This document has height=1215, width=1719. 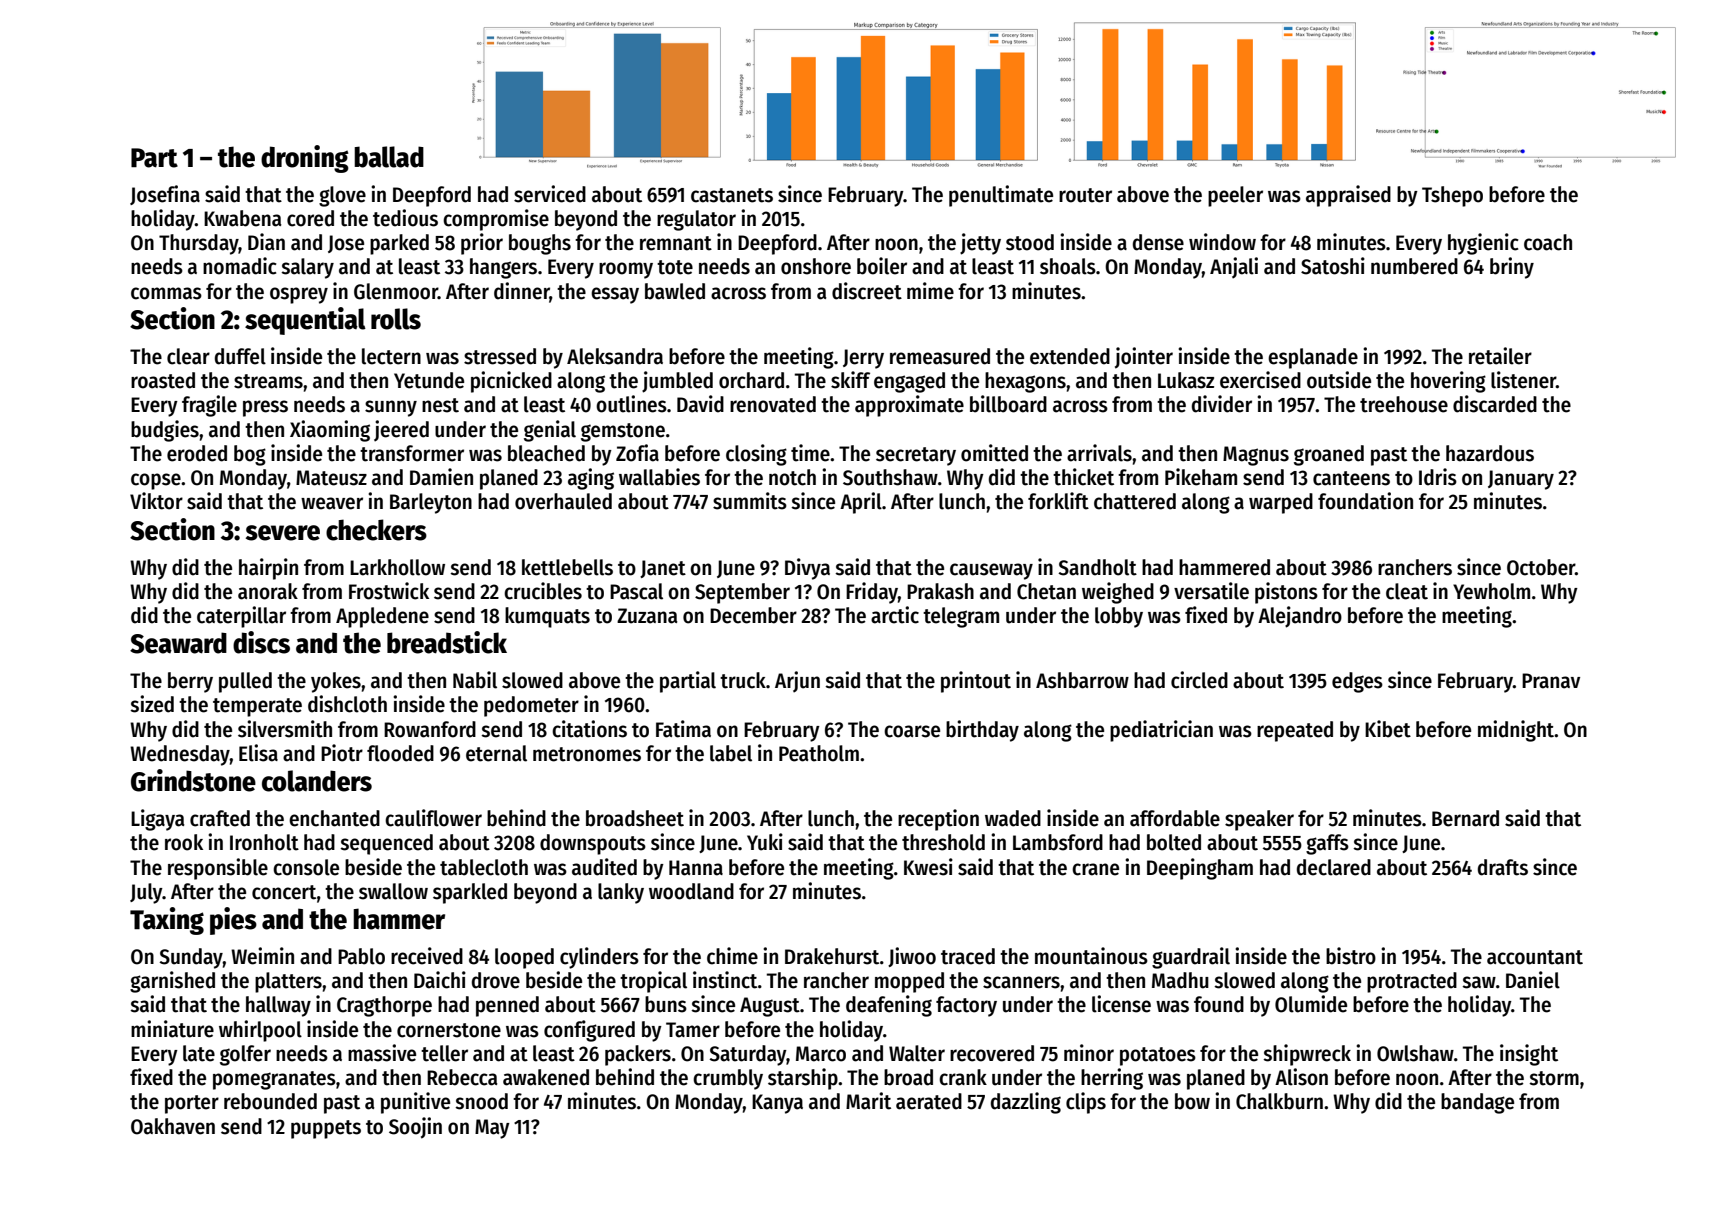 What do you see at coordinates (326, 1129) in the document?
I see `puppets` at bounding box center [326, 1129].
